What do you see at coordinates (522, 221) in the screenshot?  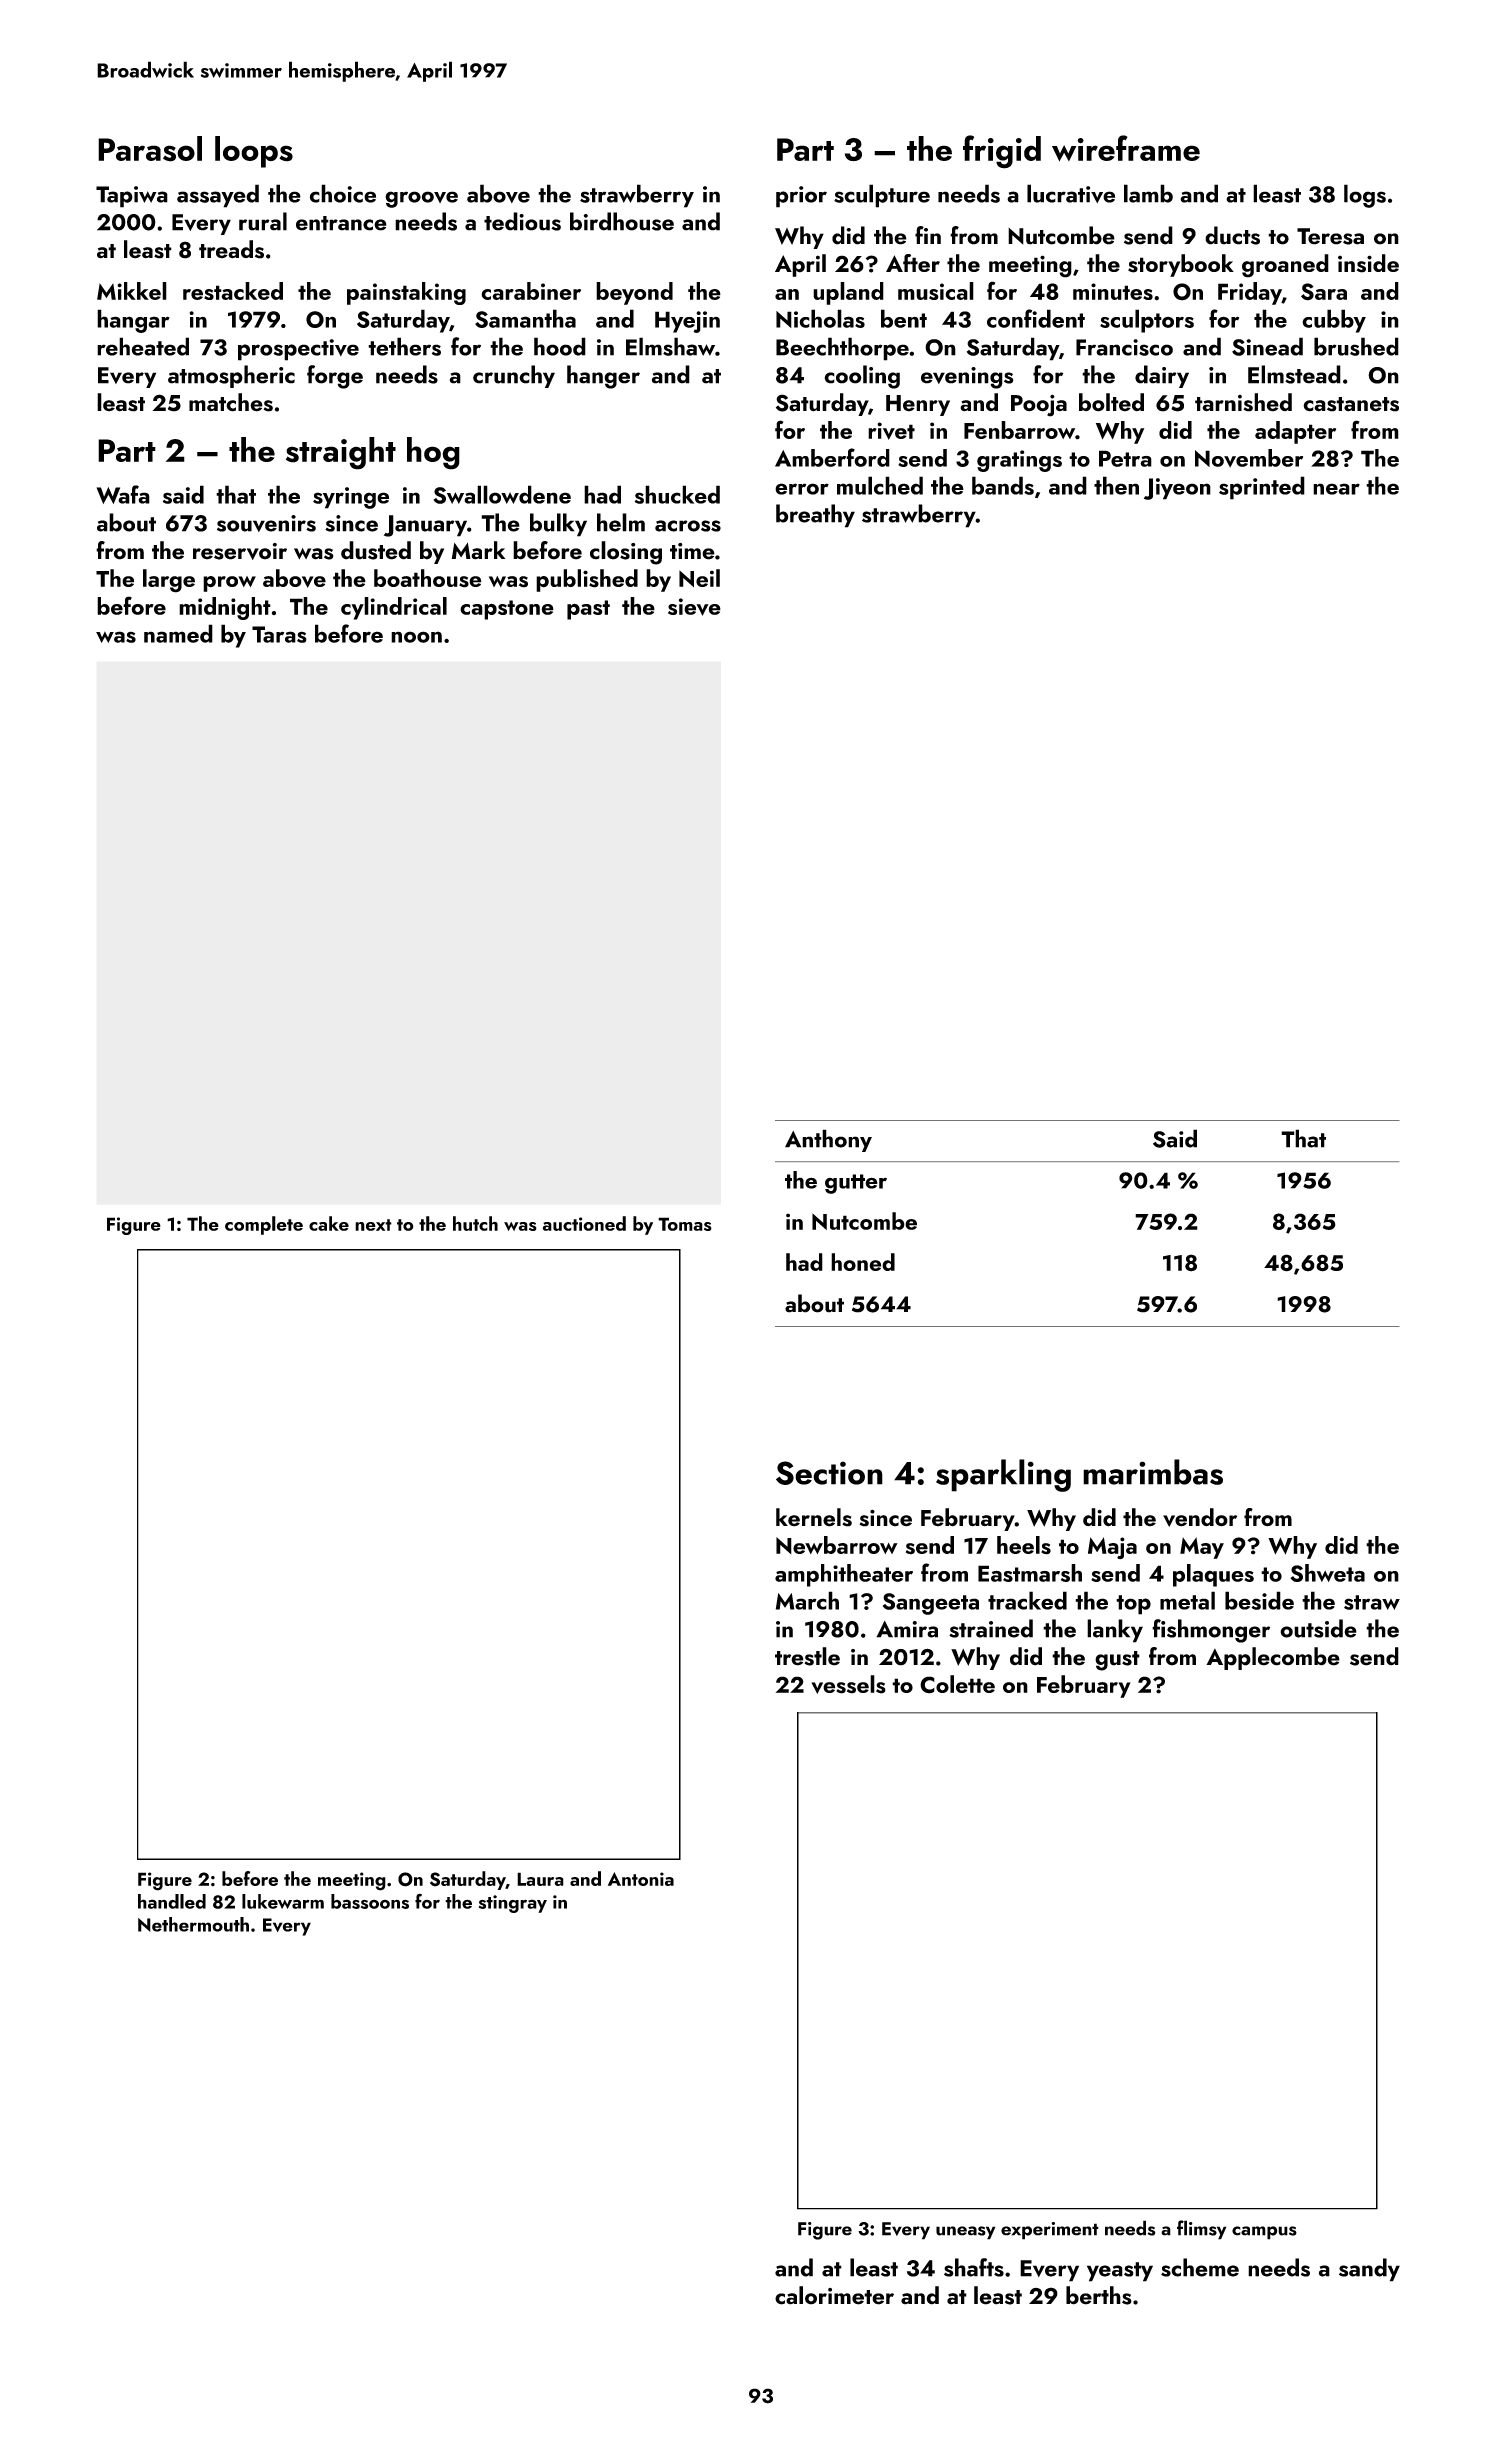 I see `tedious` at bounding box center [522, 221].
